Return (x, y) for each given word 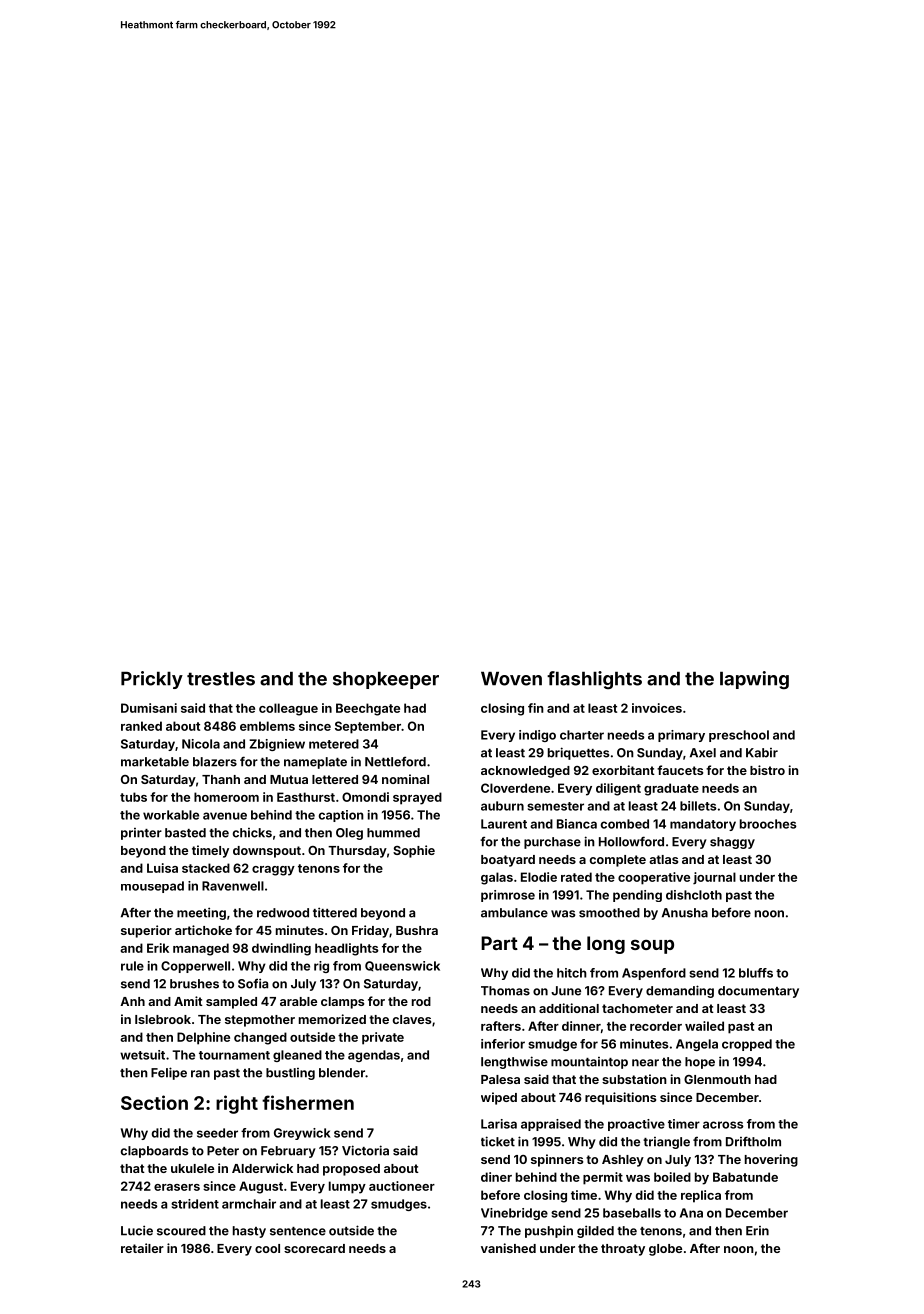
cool (267, 1248)
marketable (155, 762)
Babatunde (745, 1177)
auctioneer (402, 1186)
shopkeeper (386, 680)
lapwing (754, 680)
